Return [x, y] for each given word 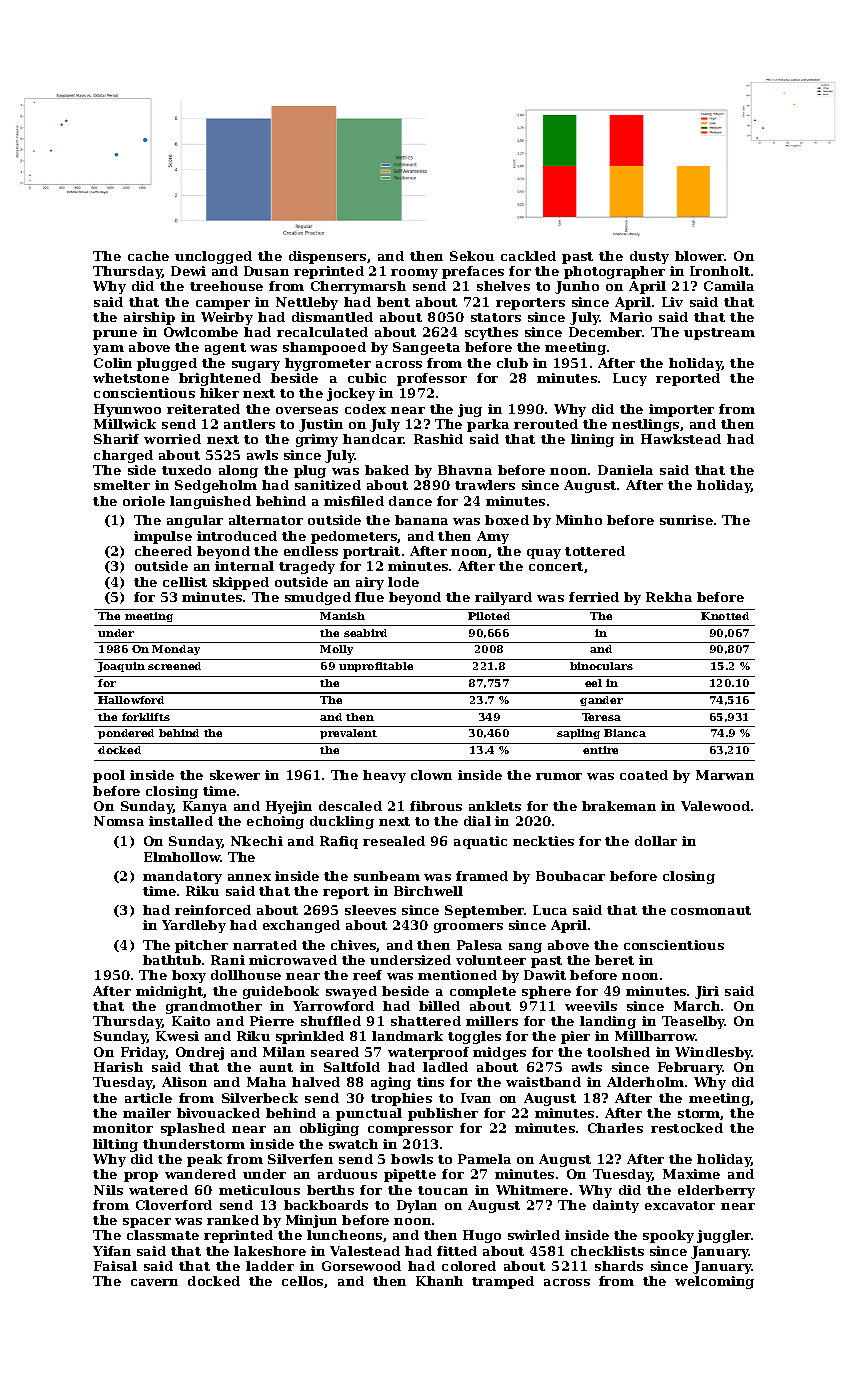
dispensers [327, 257]
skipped [241, 583]
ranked [233, 1220]
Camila [729, 286]
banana [421, 520]
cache [148, 256]
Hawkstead [681, 439]
